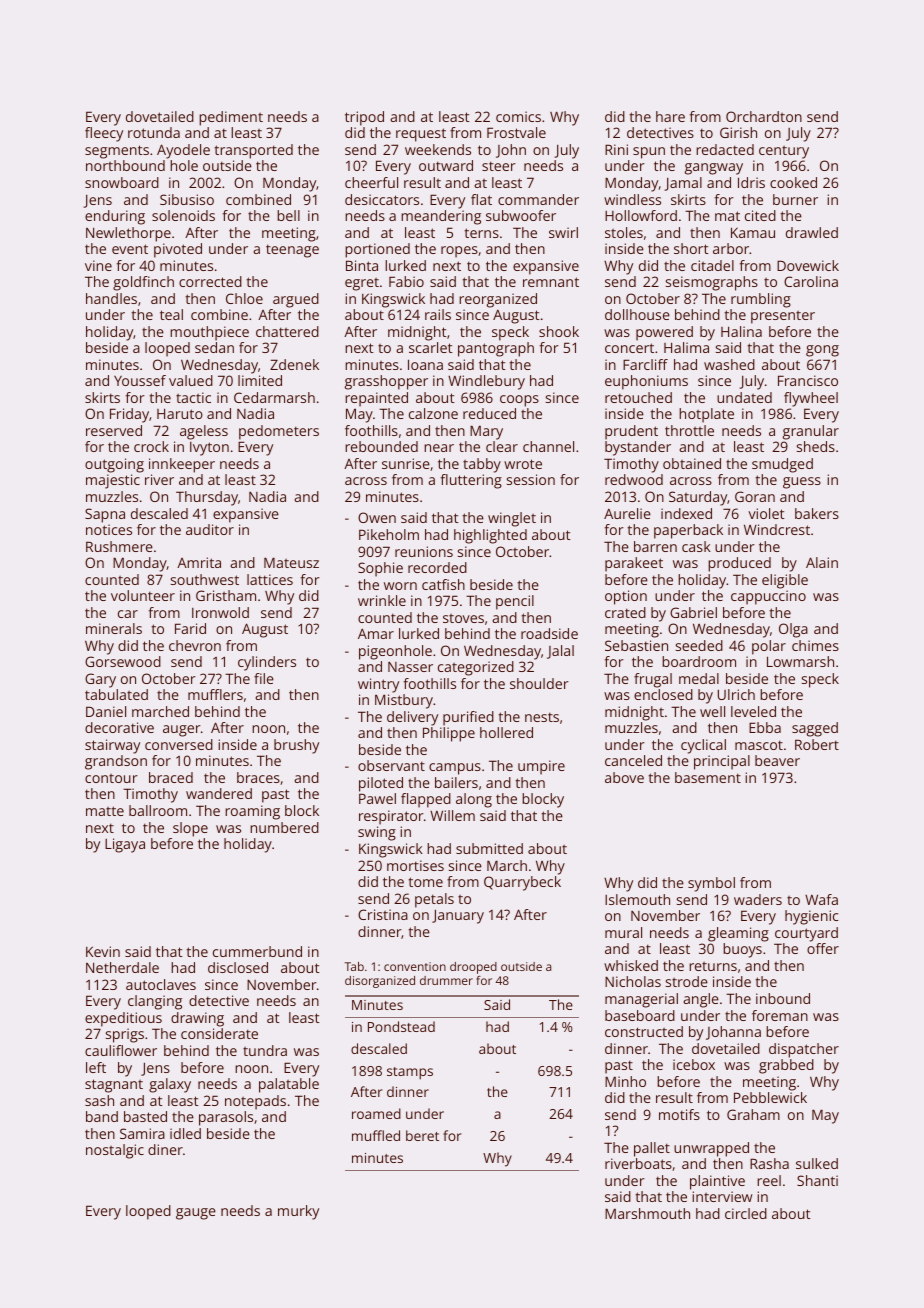  What do you see at coordinates (800, 661) in the screenshot?
I see `Lowmarsh` at bounding box center [800, 661].
